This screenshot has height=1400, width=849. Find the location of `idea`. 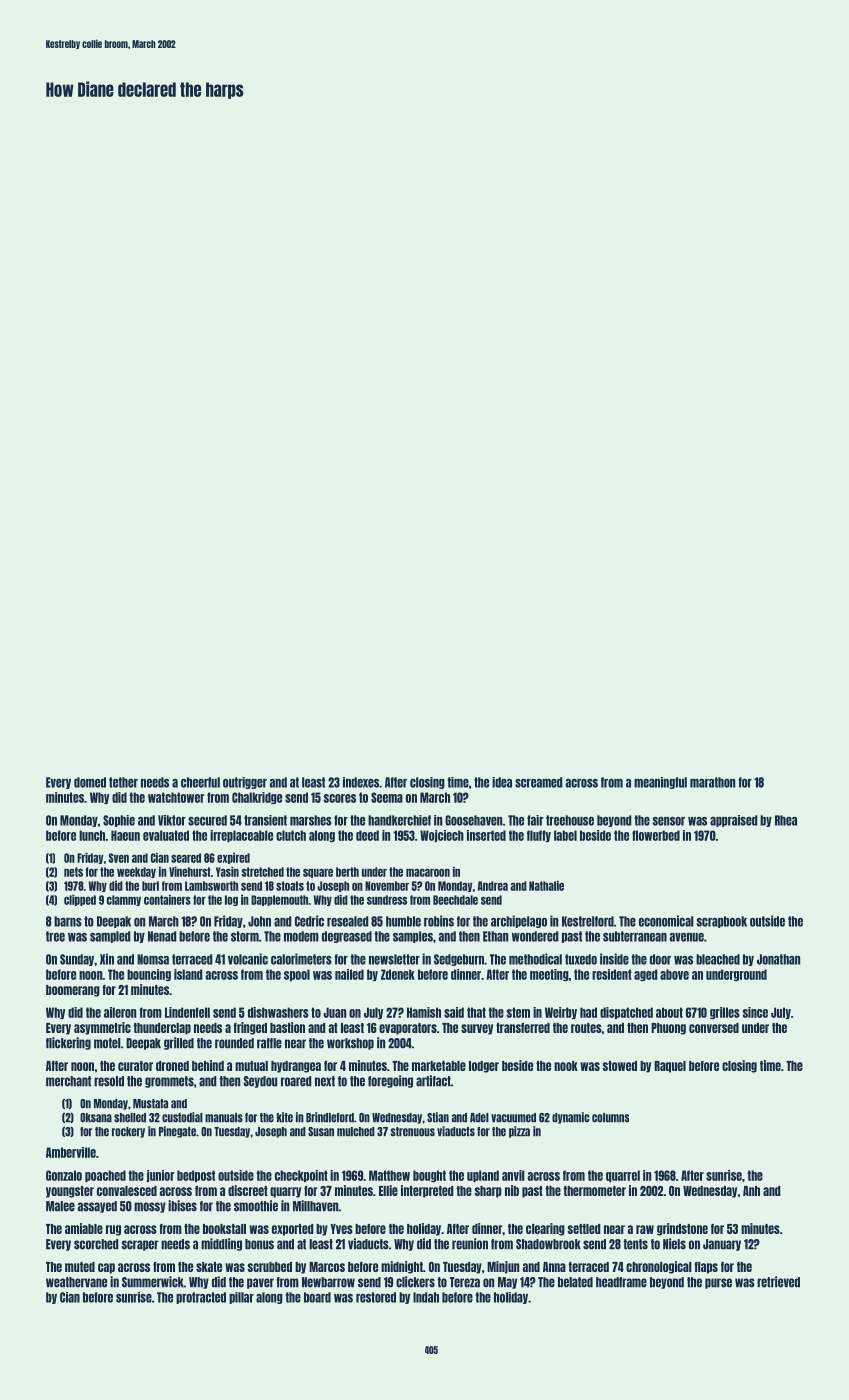

idea is located at coordinates (502, 782).
